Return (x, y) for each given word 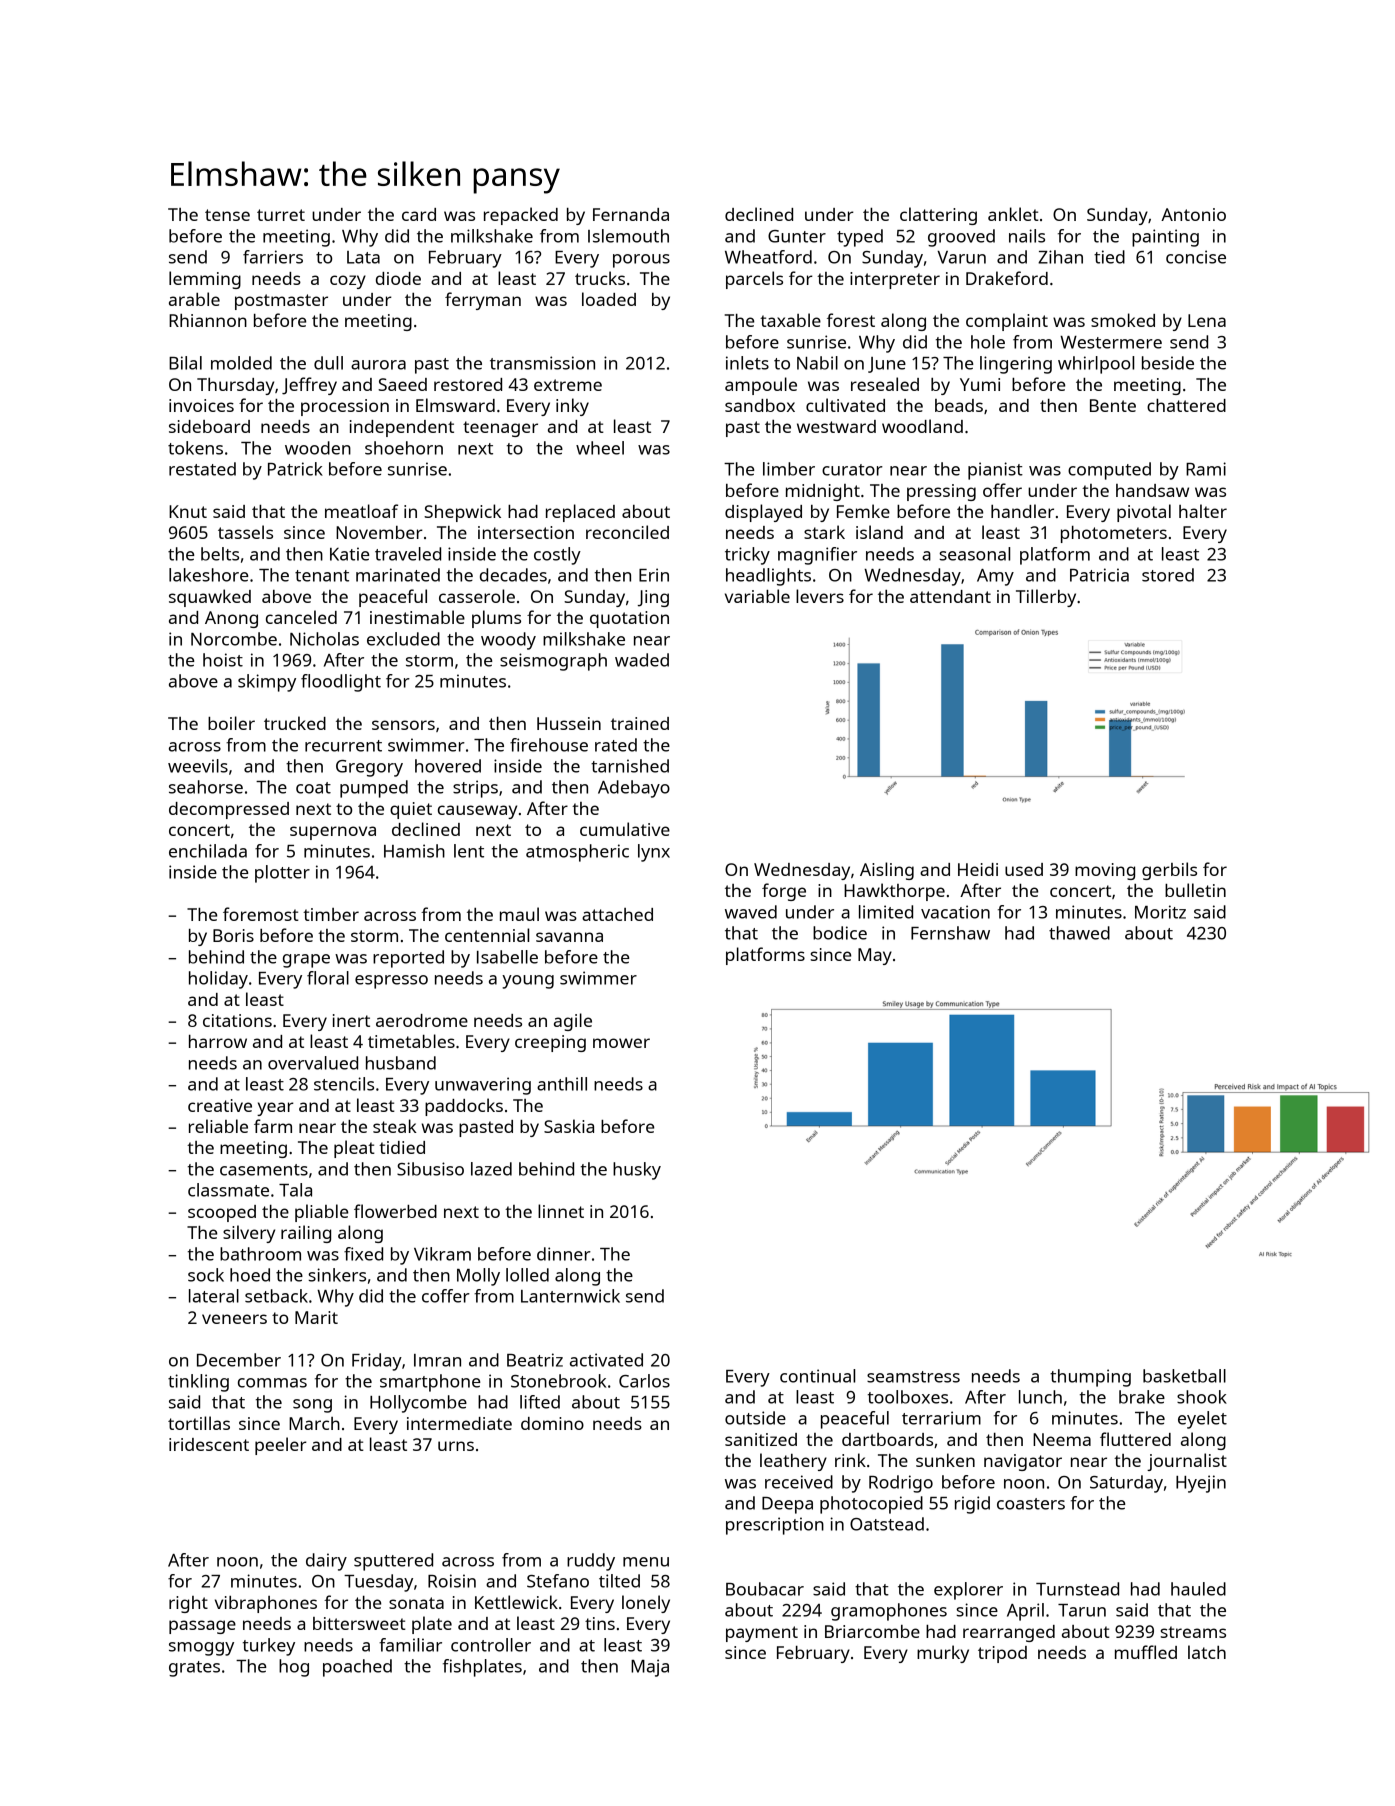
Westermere (1111, 342)
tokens (195, 448)
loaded (609, 299)
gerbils (1169, 871)
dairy (326, 1562)
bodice (840, 933)
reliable (218, 1126)
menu (646, 1562)
